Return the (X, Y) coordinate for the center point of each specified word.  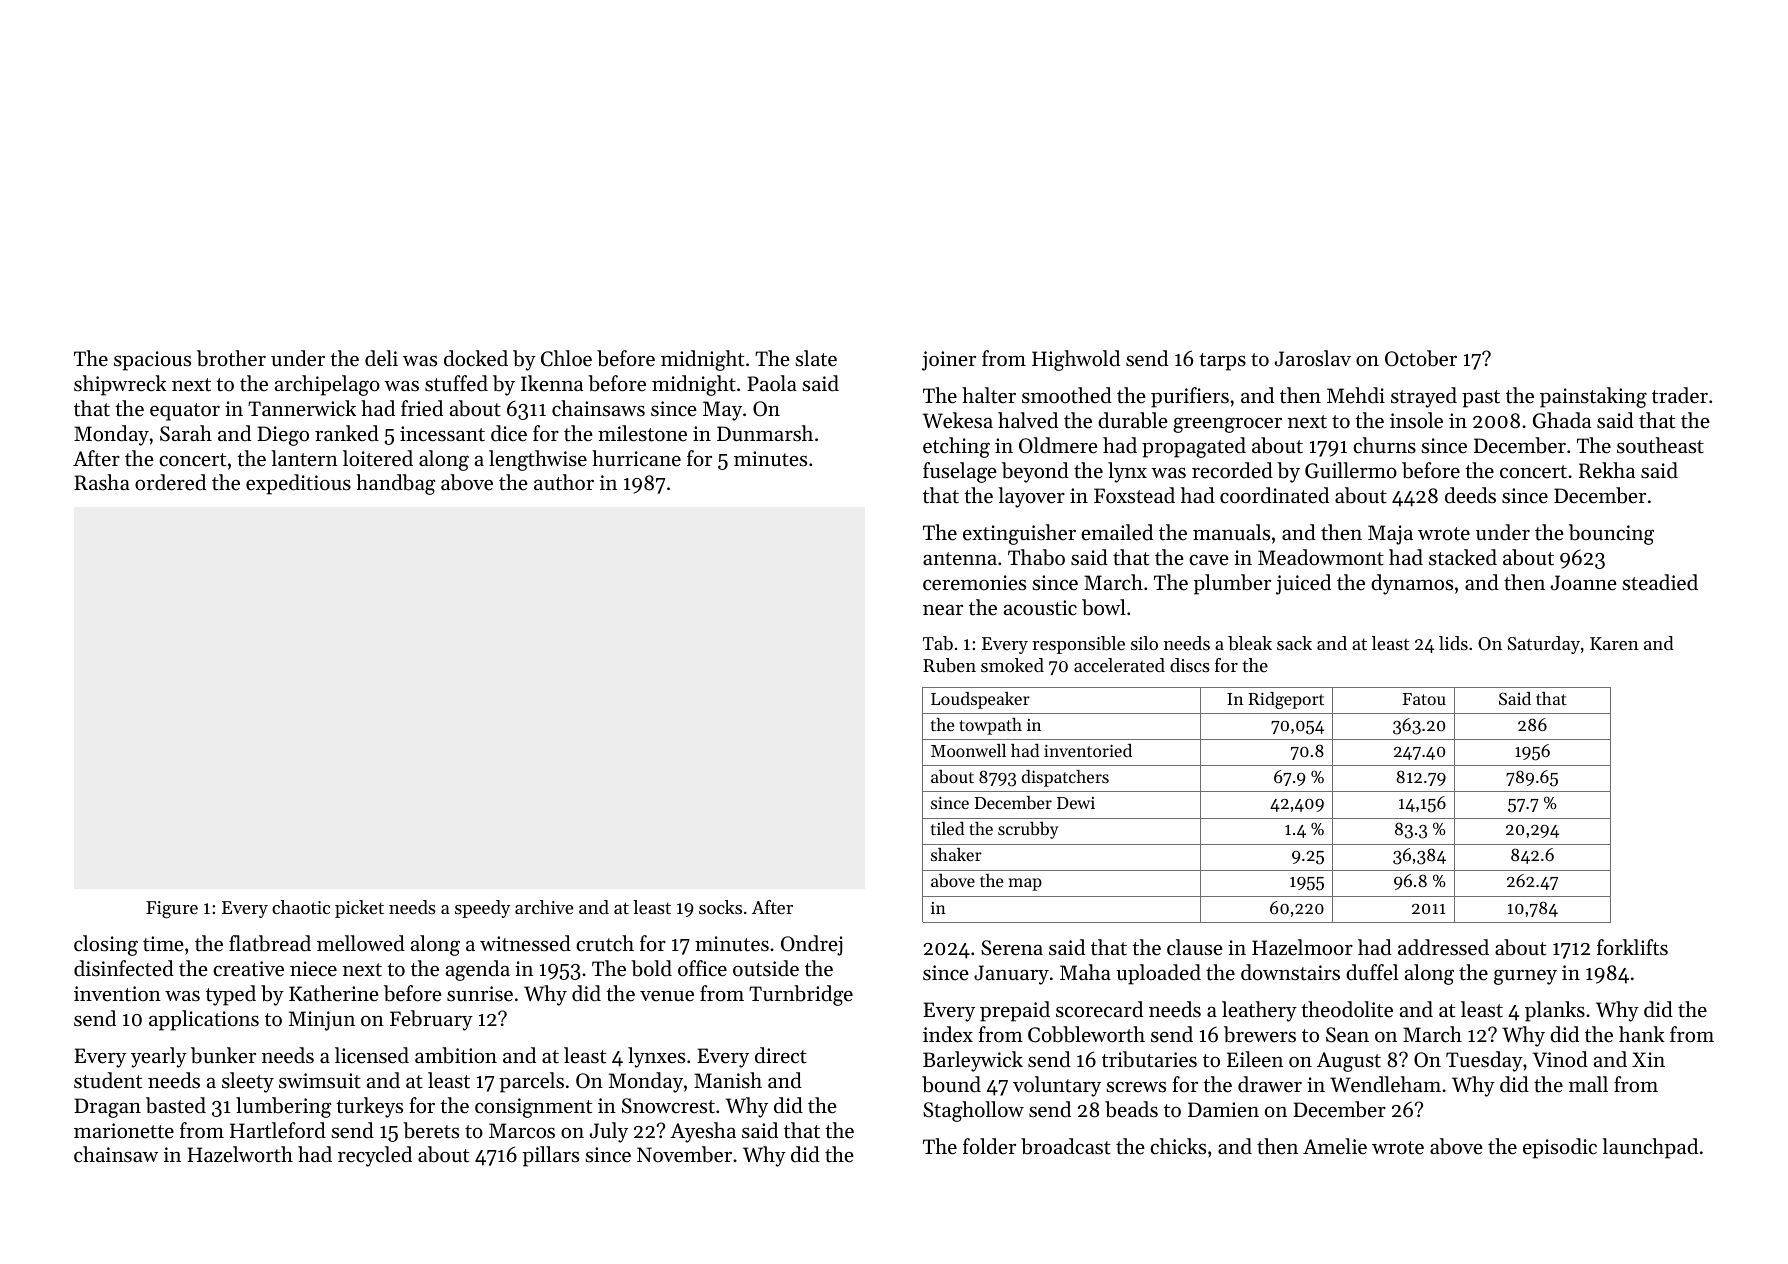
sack (1294, 643)
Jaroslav (1313, 358)
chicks (1178, 1146)
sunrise (480, 994)
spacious (152, 361)
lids (1453, 643)
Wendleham (1385, 1084)
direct (781, 1055)
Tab (938, 643)
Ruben (949, 665)
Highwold (1076, 360)
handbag (395, 484)
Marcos (522, 1131)
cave (1209, 560)
